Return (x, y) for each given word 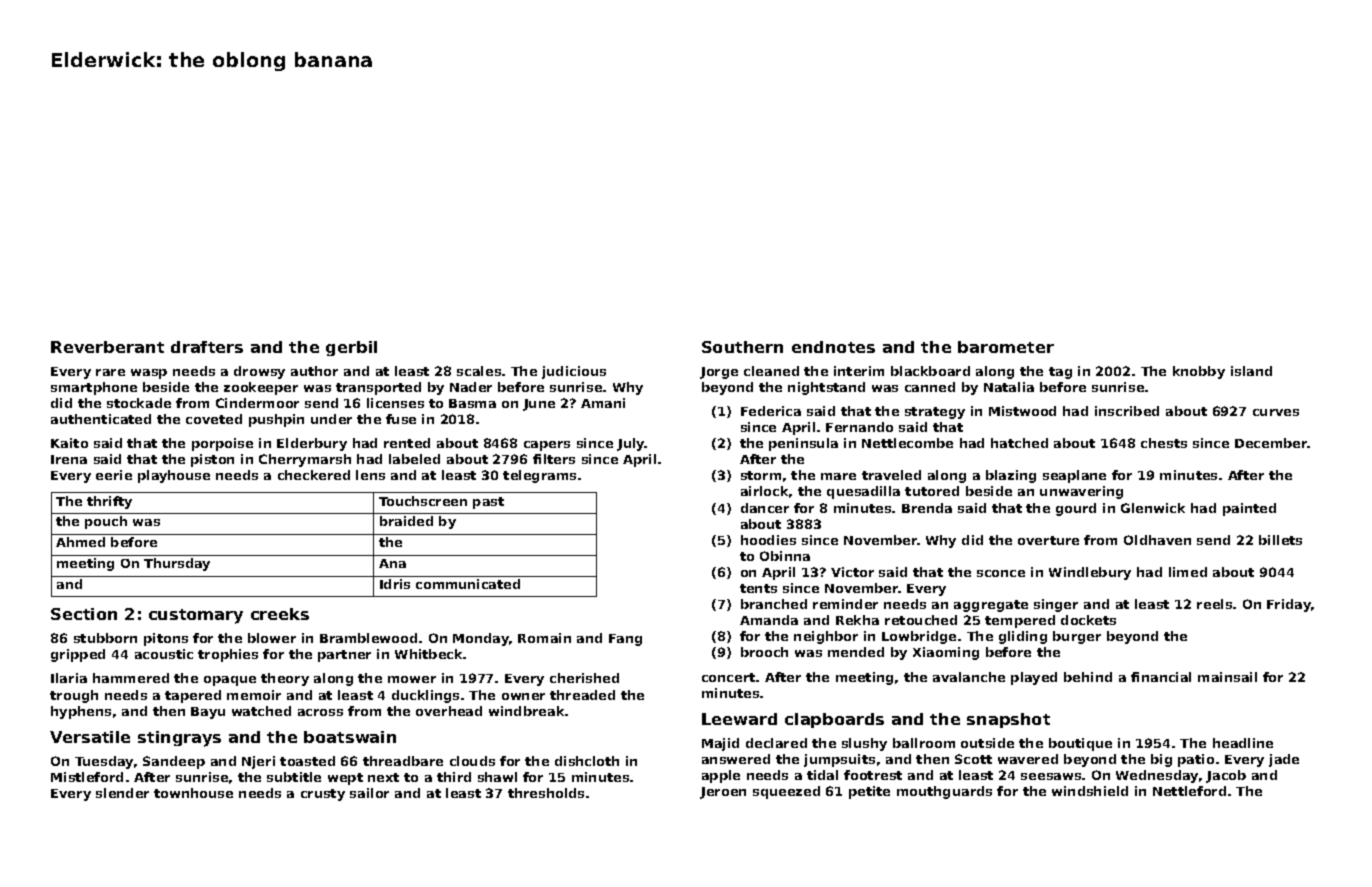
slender (122, 793)
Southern (742, 347)
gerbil (351, 348)
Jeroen (723, 793)
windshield (1090, 791)
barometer (1006, 347)
